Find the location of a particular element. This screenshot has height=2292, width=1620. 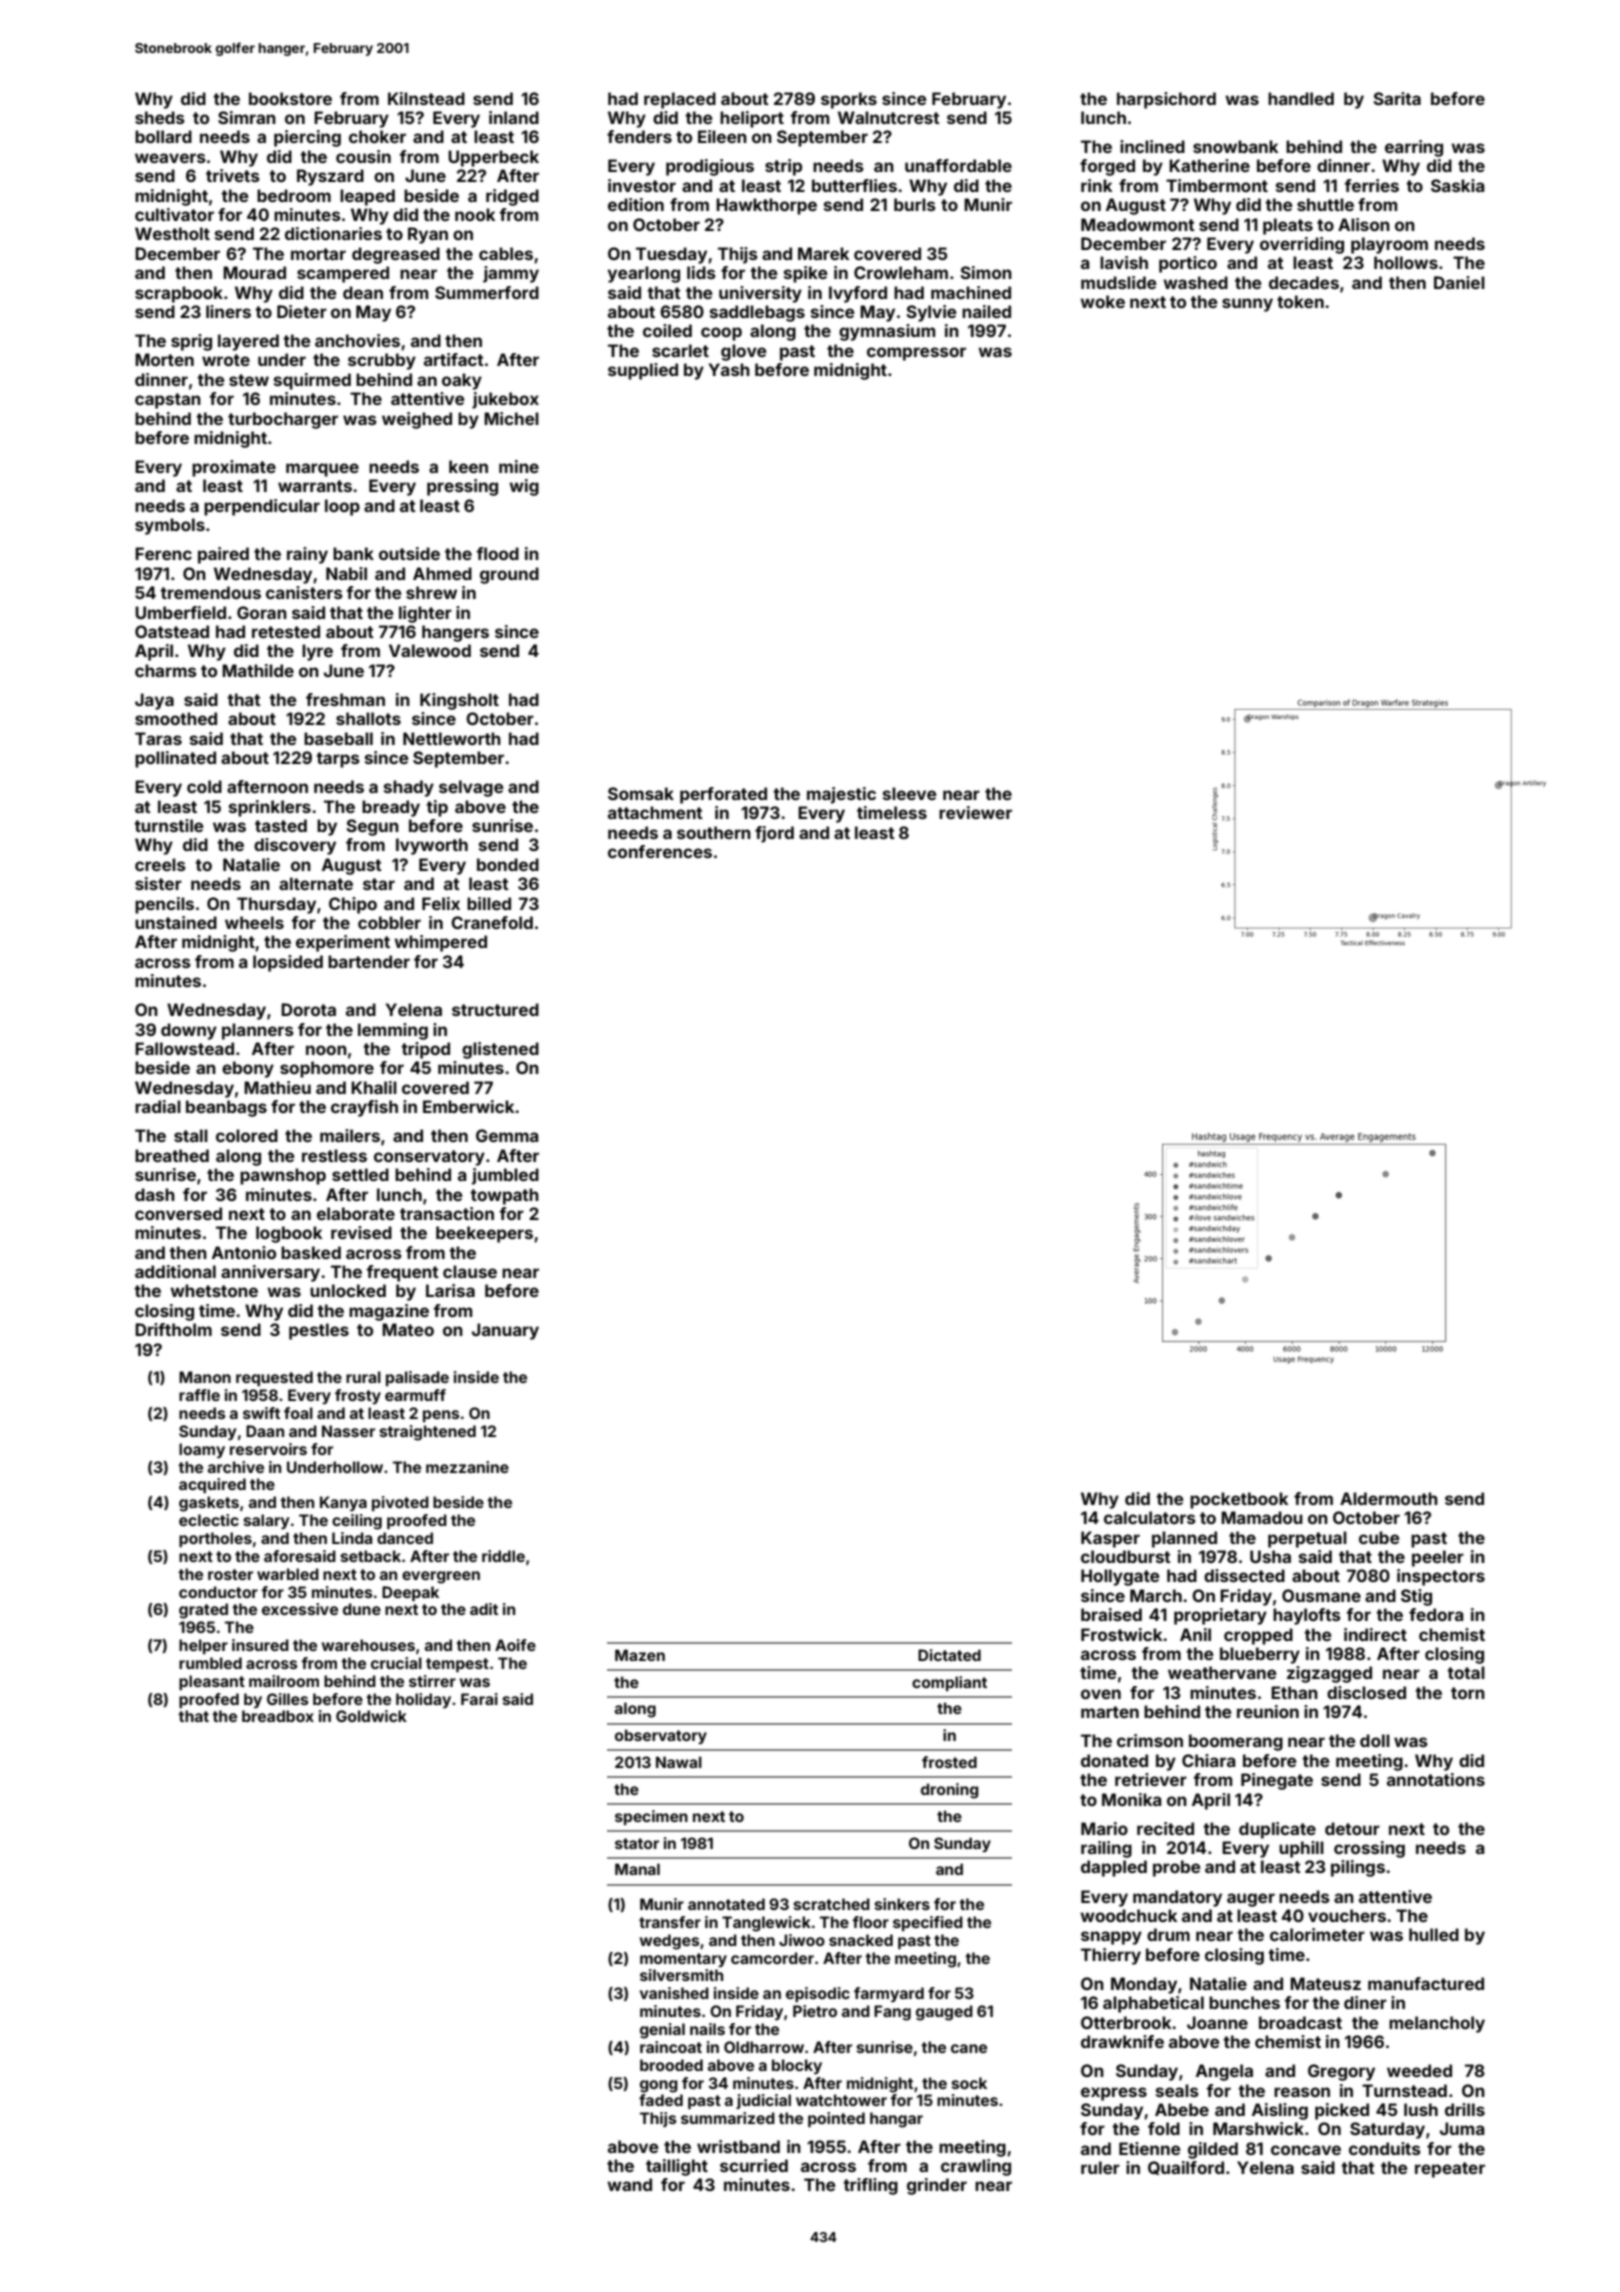

peeler is located at coordinates (1438, 1558).
